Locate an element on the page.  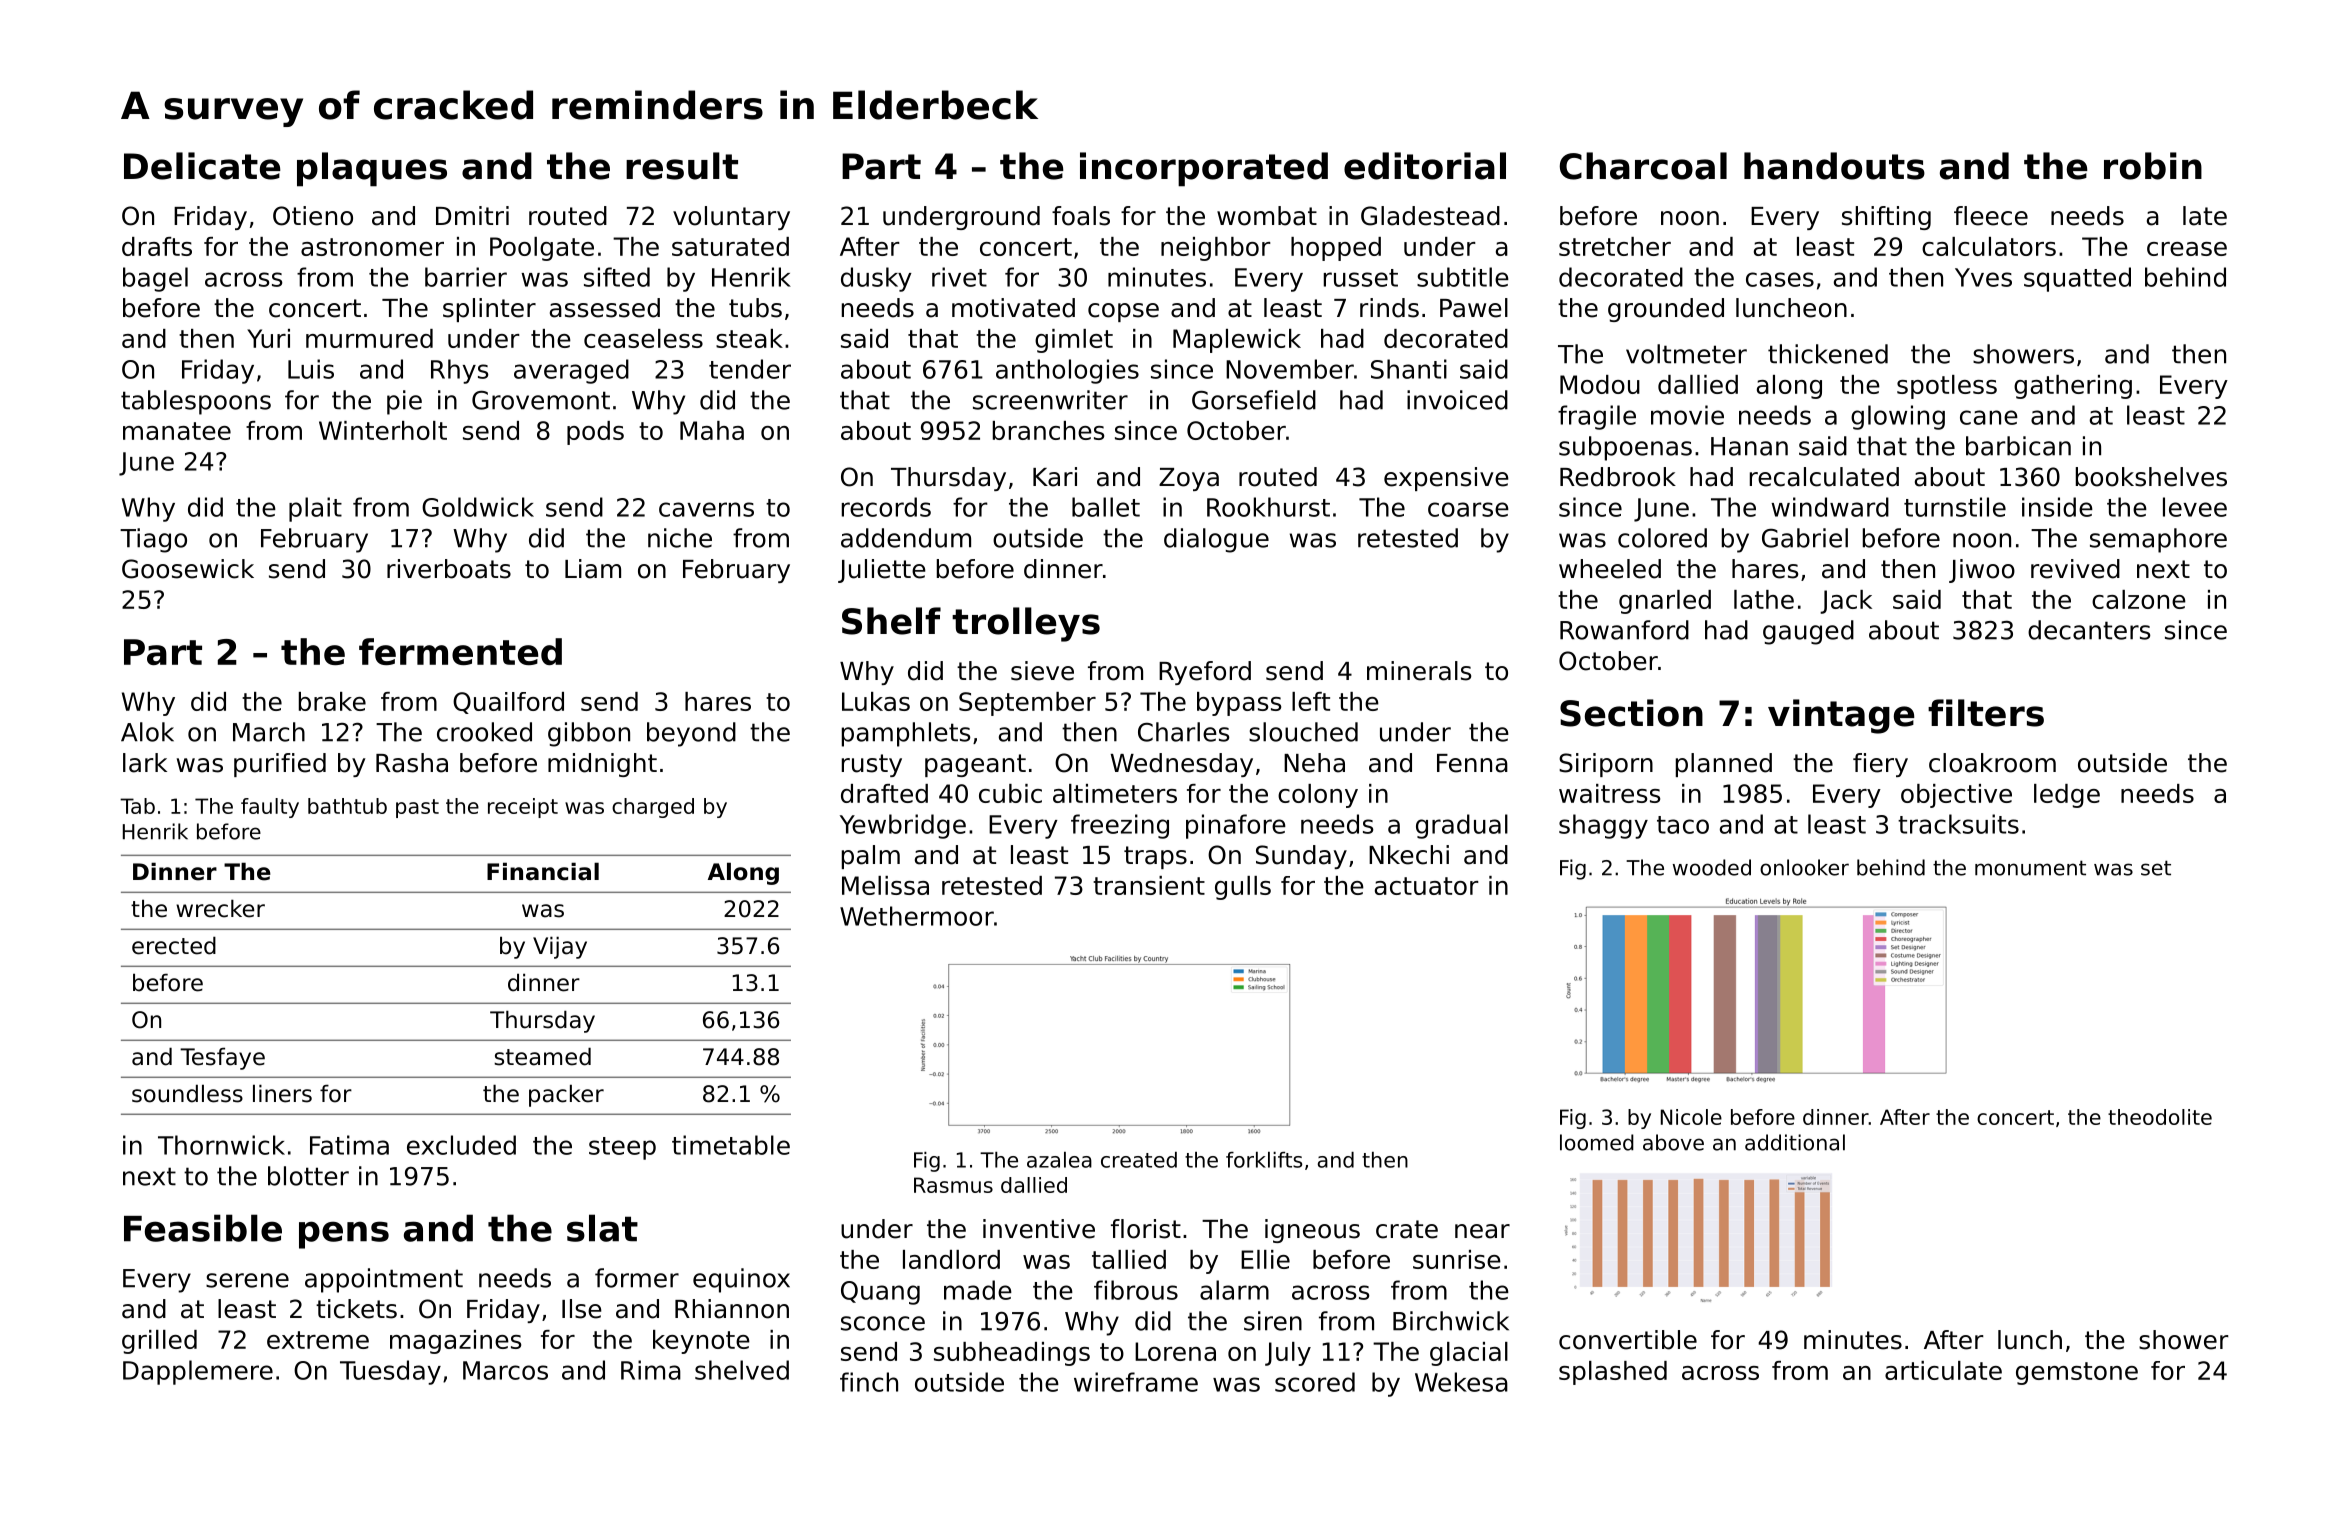
Dmitri is located at coordinates (472, 215).
